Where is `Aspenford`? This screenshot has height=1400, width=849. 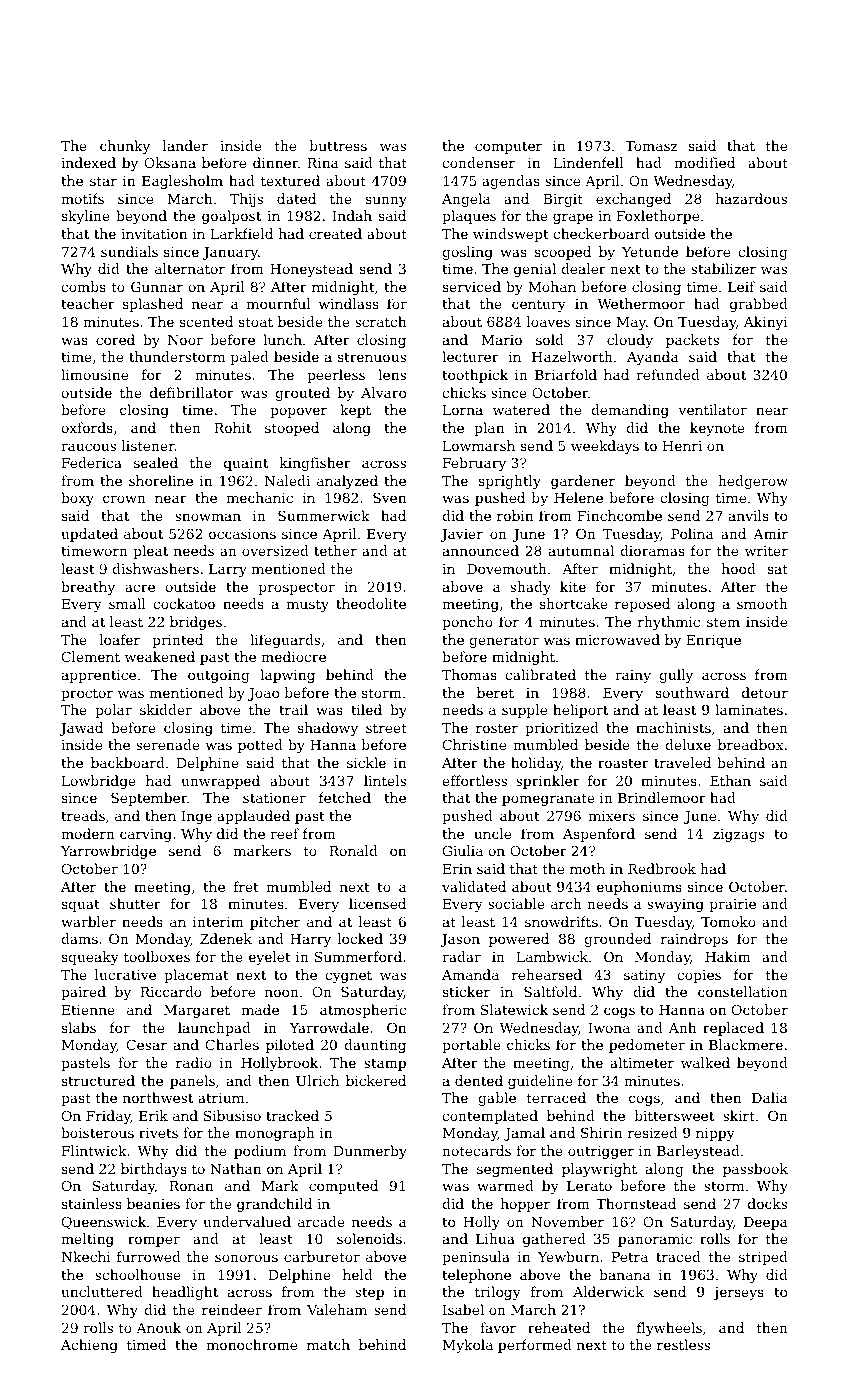
Aspenford is located at coordinates (599, 835).
